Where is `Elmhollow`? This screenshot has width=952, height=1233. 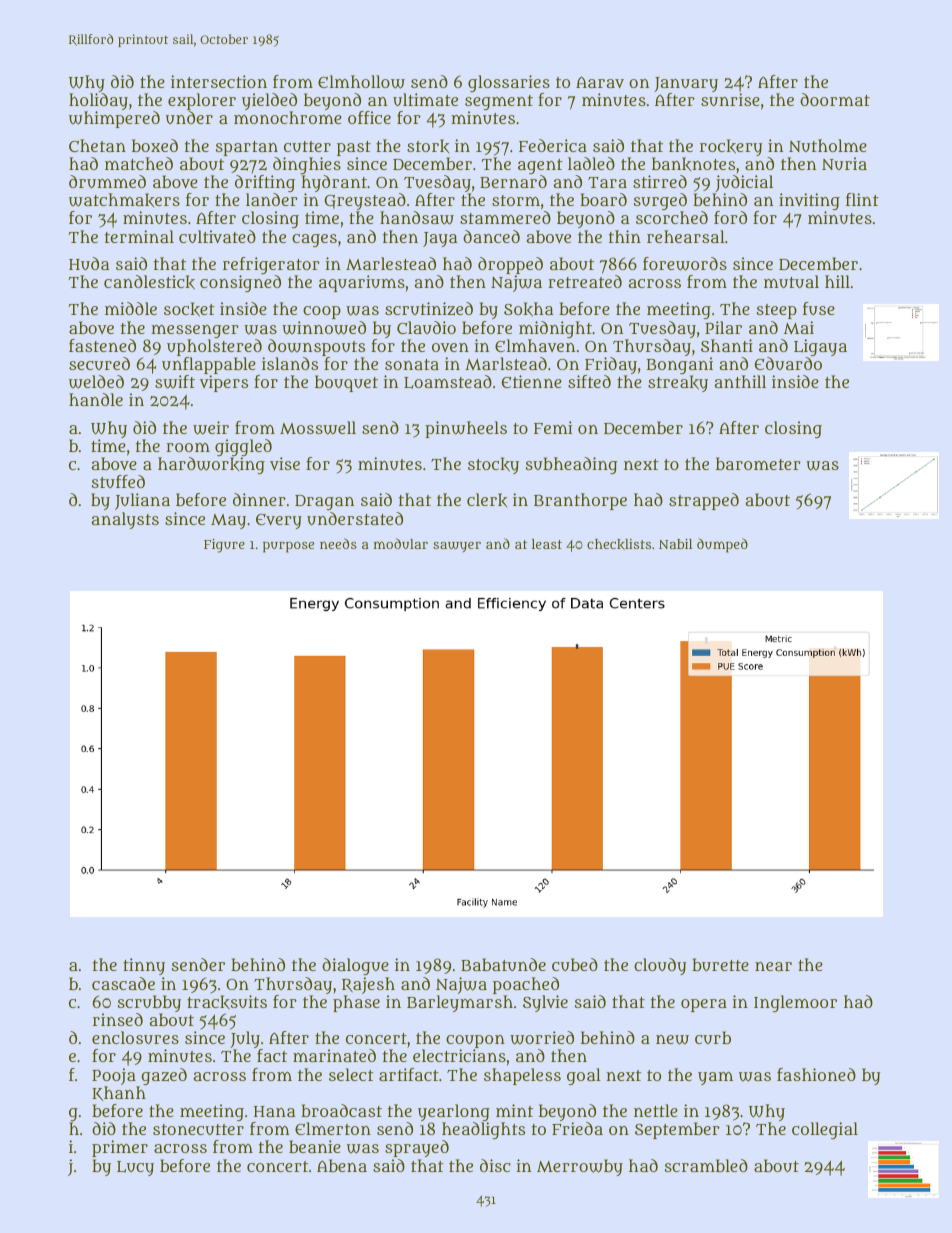
Elmhollow is located at coordinates (361, 82).
